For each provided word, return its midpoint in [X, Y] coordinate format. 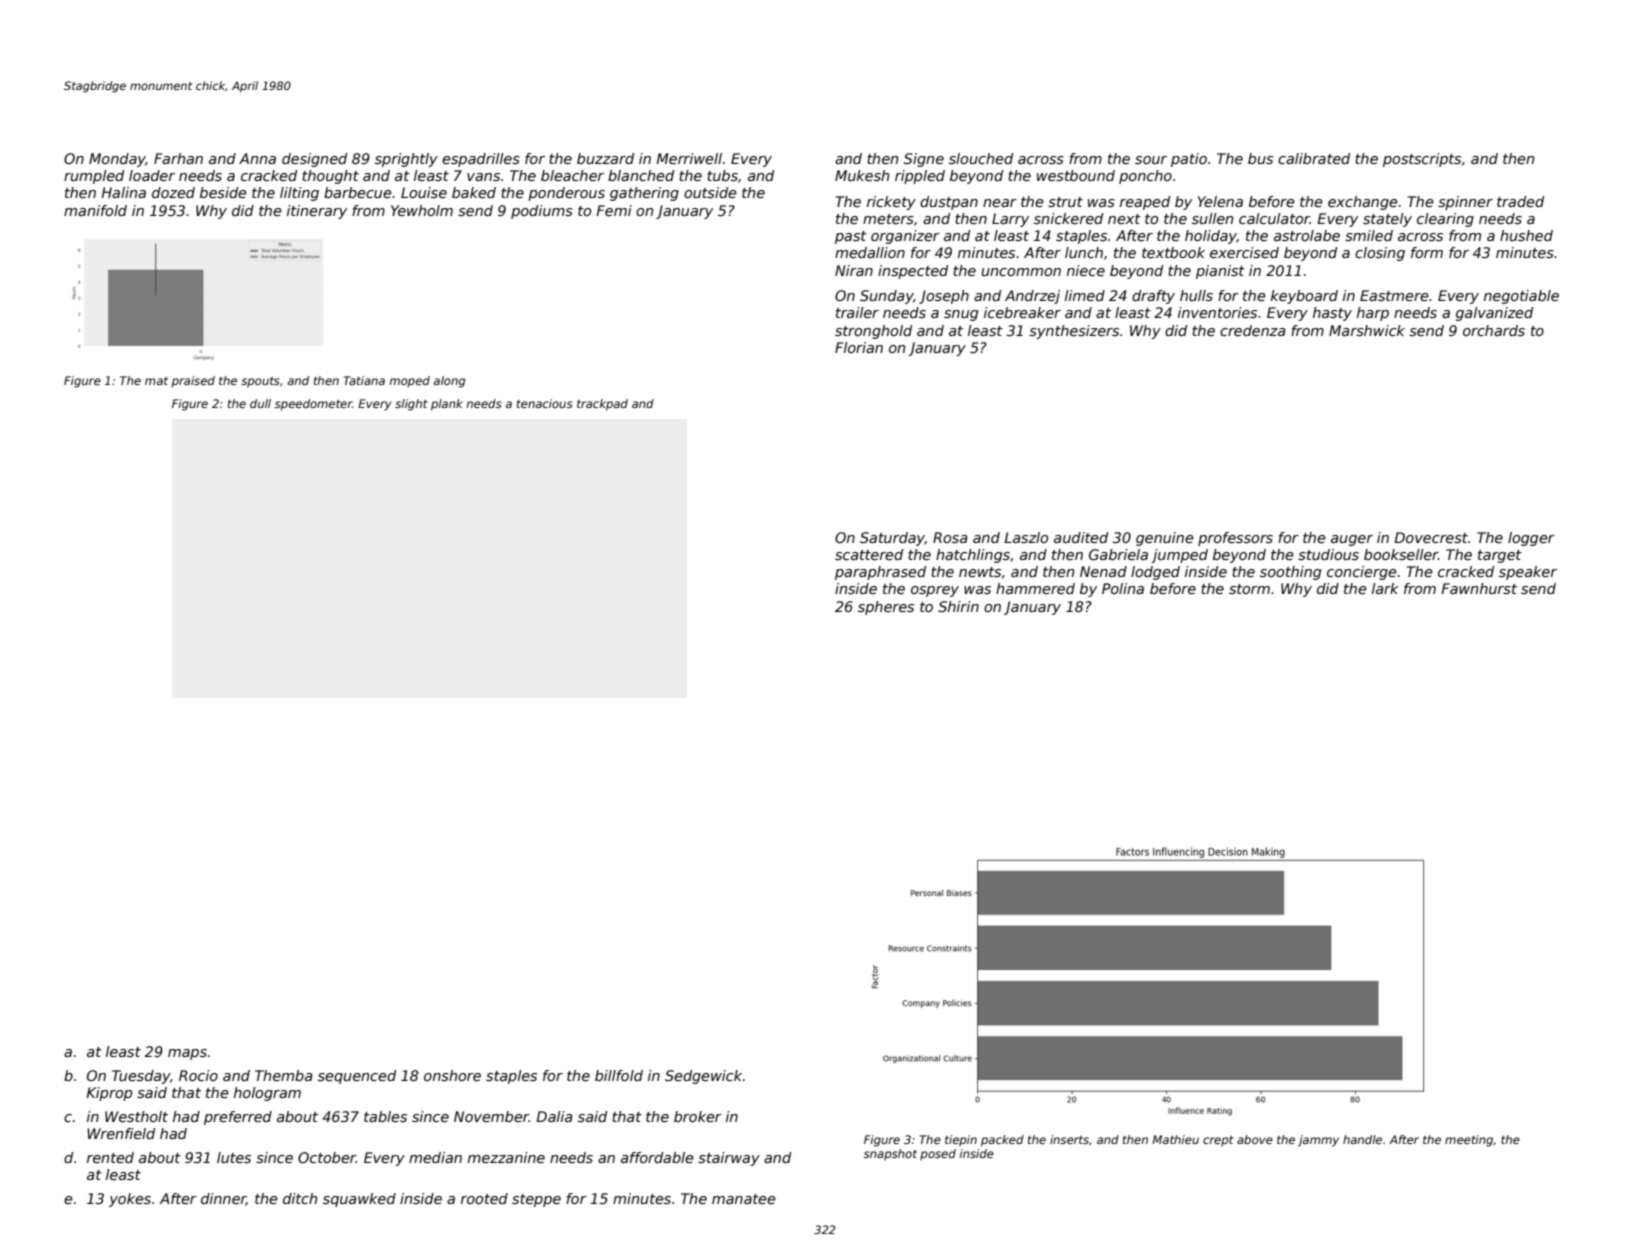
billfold [619, 1075]
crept [1218, 1141]
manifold [95, 210]
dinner [223, 1199]
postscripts [1422, 160]
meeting [1469, 1141]
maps [187, 1054]
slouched [981, 158]
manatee [744, 1199]
